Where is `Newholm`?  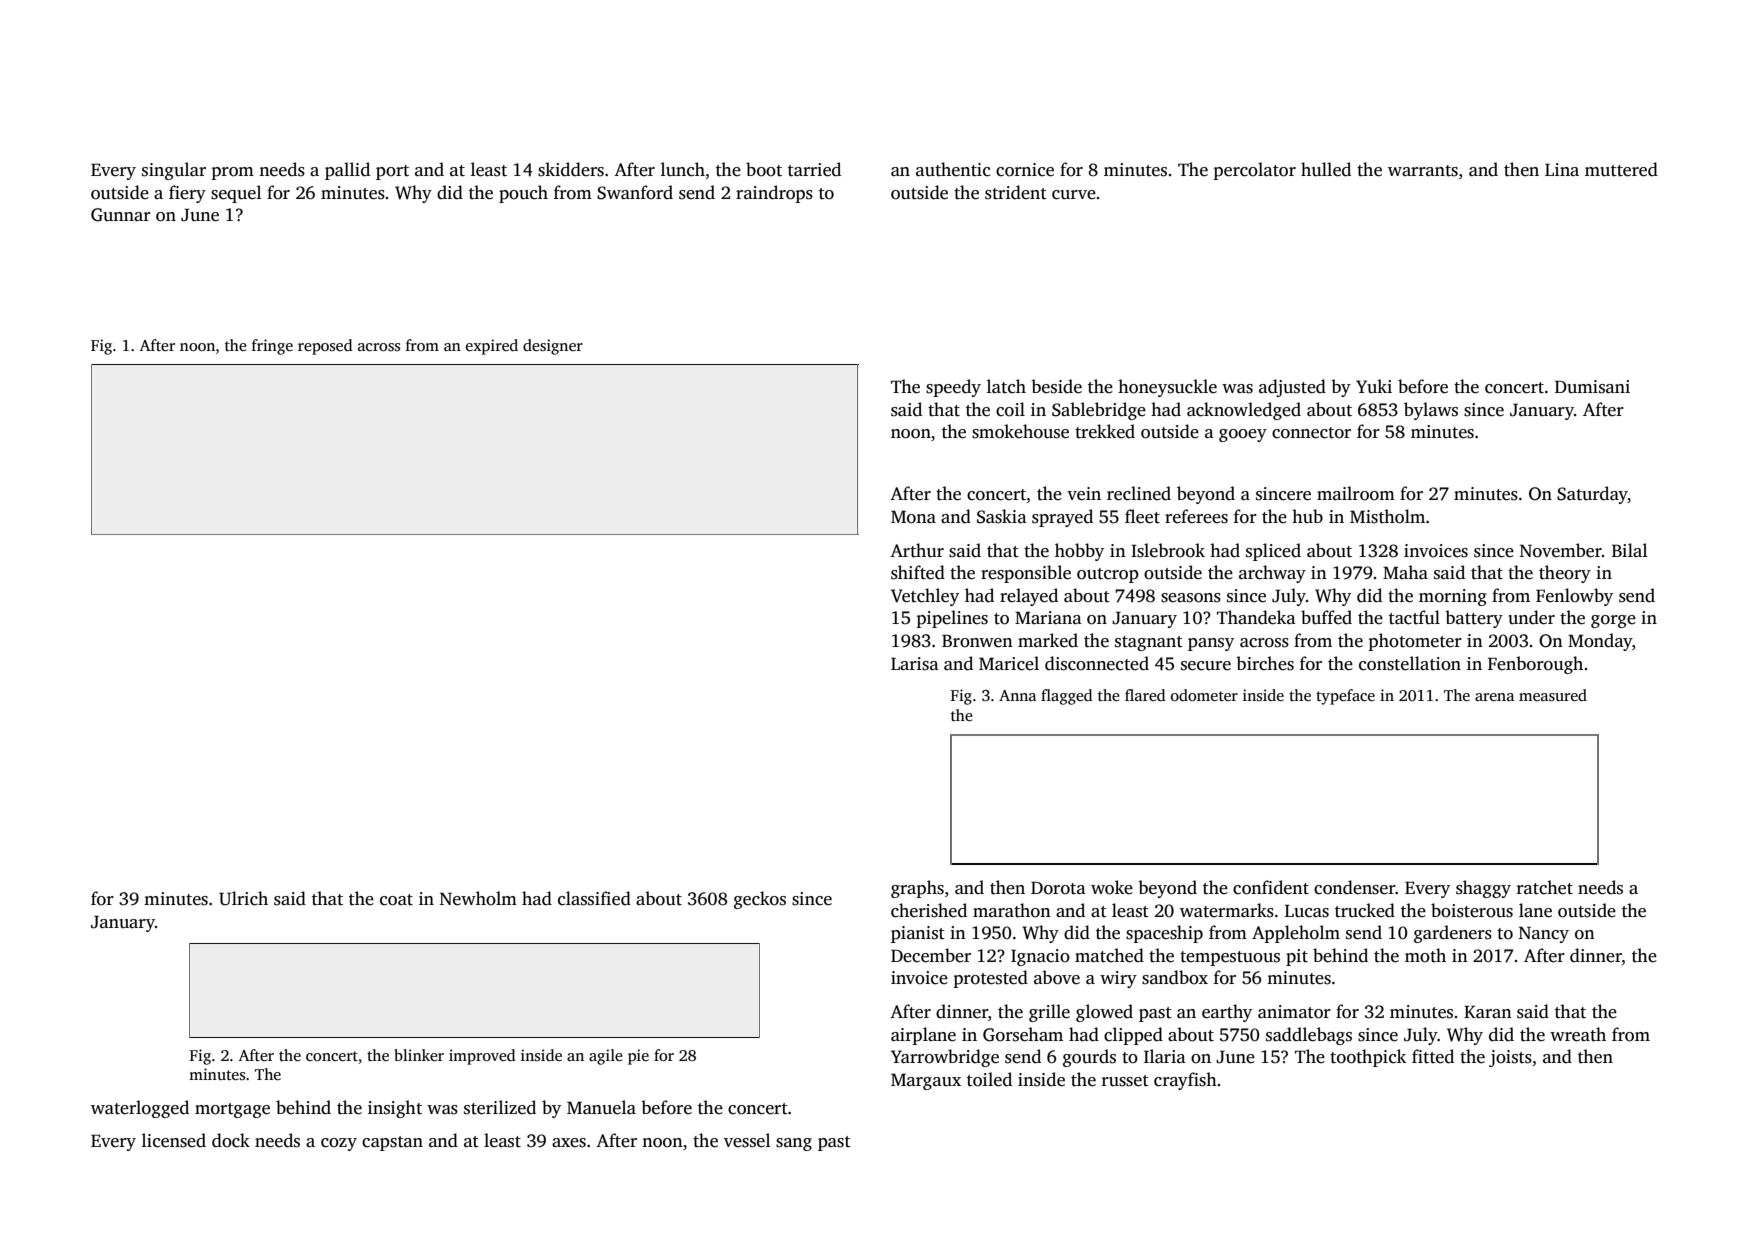 Newholm is located at coordinates (478, 898).
